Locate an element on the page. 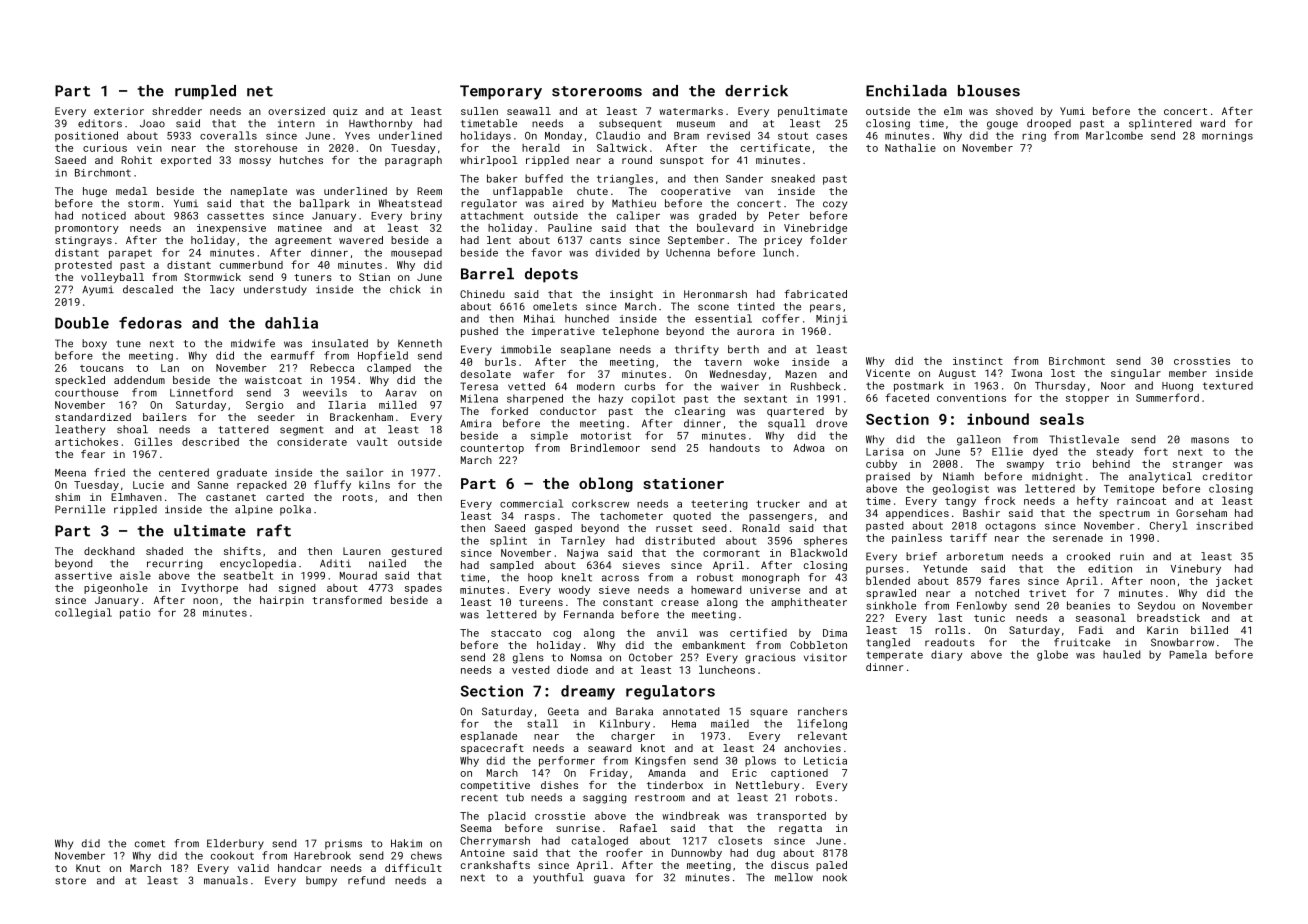 The width and height of the page is (1308, 924). Leticia is located at coordinates (825, 761).
